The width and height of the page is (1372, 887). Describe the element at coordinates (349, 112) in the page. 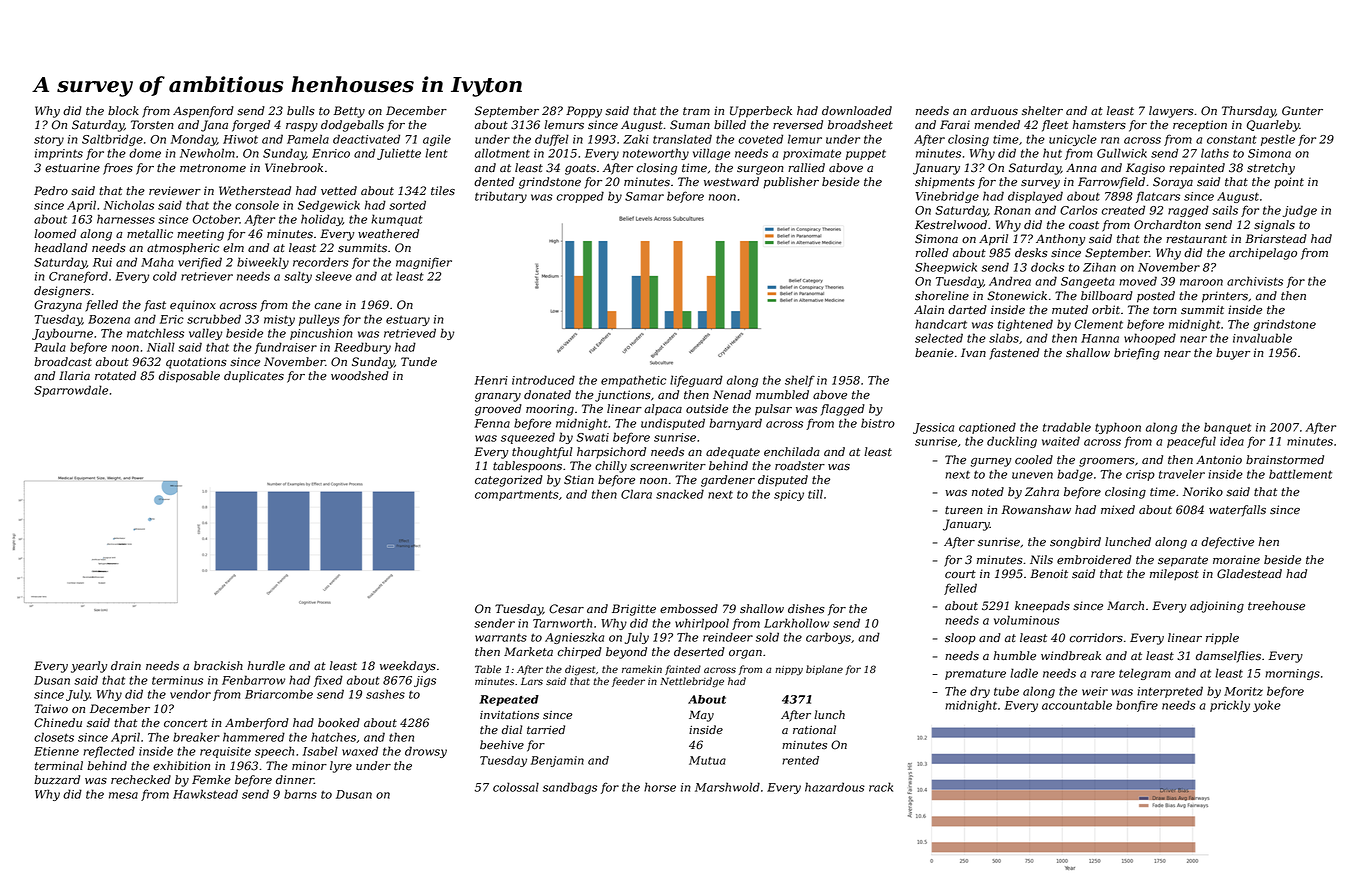

I see `Betty` at that location.
